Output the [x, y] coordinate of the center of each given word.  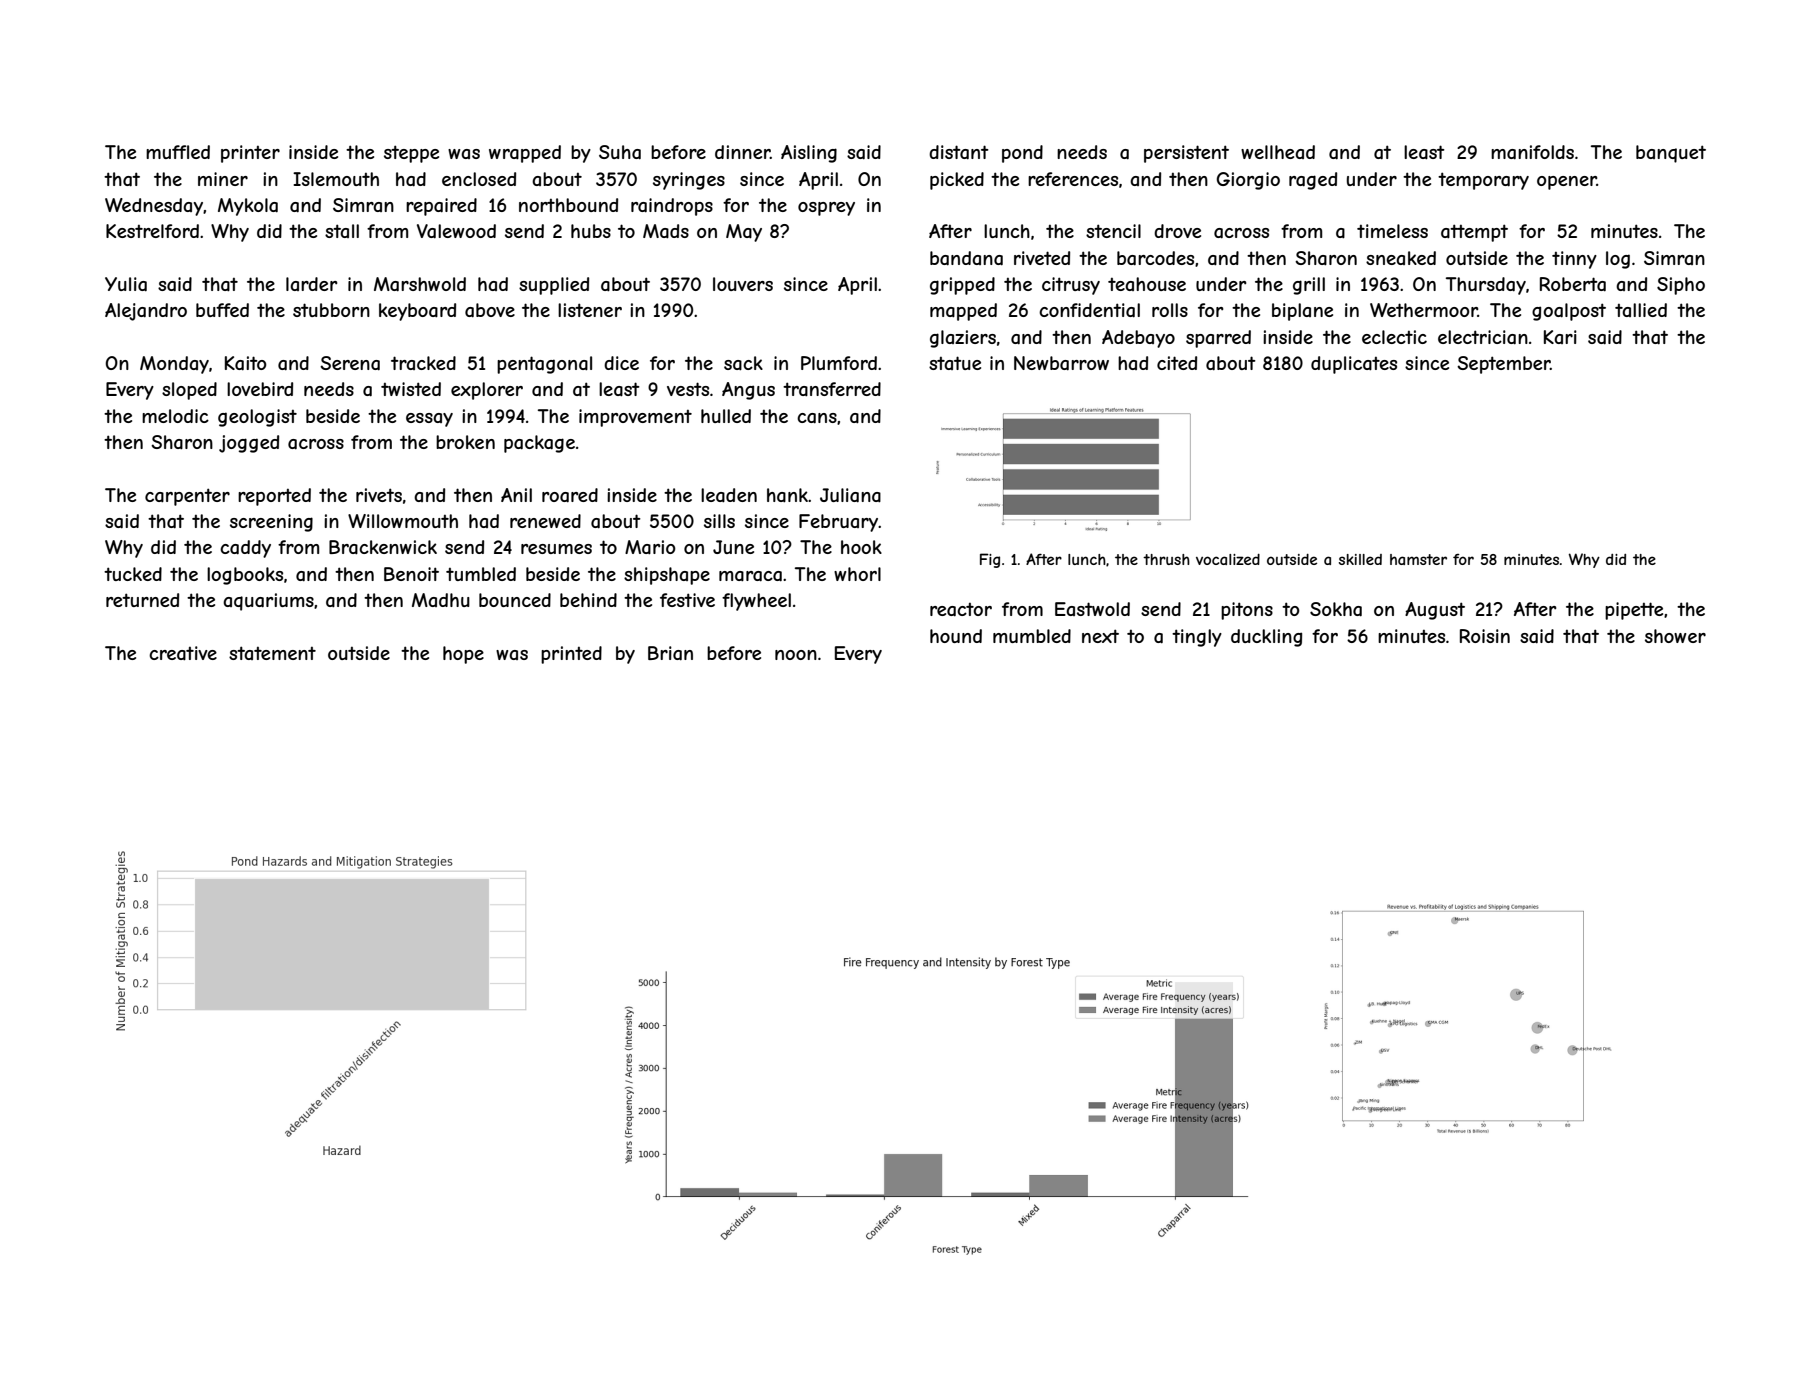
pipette [1634, 611]
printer [250, 154]
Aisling [809, 154]
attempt [1474, 233]
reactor [961, 610]
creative [183, 653]
